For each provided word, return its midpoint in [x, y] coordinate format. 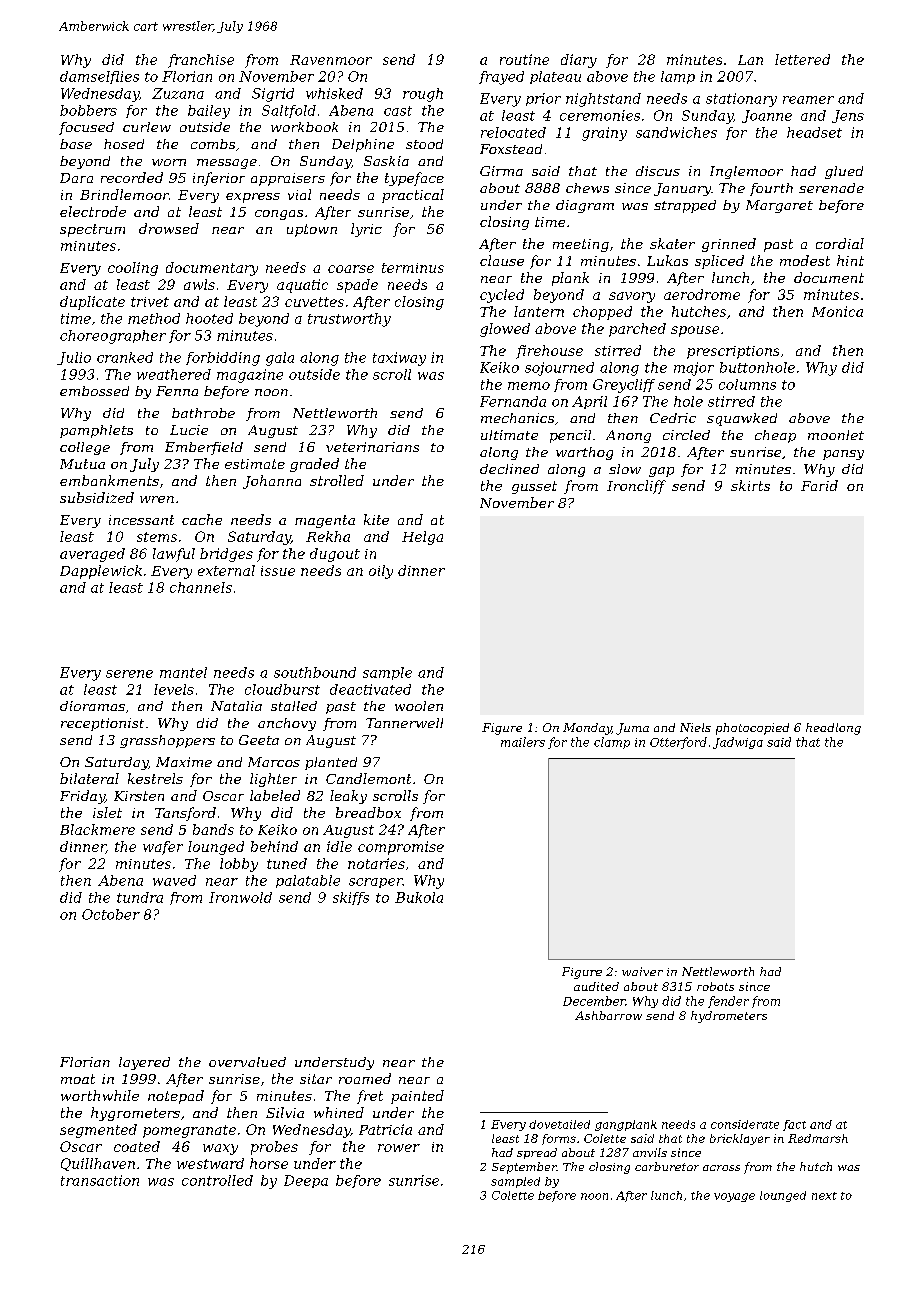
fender [728, 1002]
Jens [848, 116]
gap [661, 472]
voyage [734, 1197]
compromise [401, 848]
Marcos [274, 762]
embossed [94, 391]
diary [579, 61]
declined [509, 469]
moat [78, 1079]
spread [537, 1153]
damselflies [99, 77]
